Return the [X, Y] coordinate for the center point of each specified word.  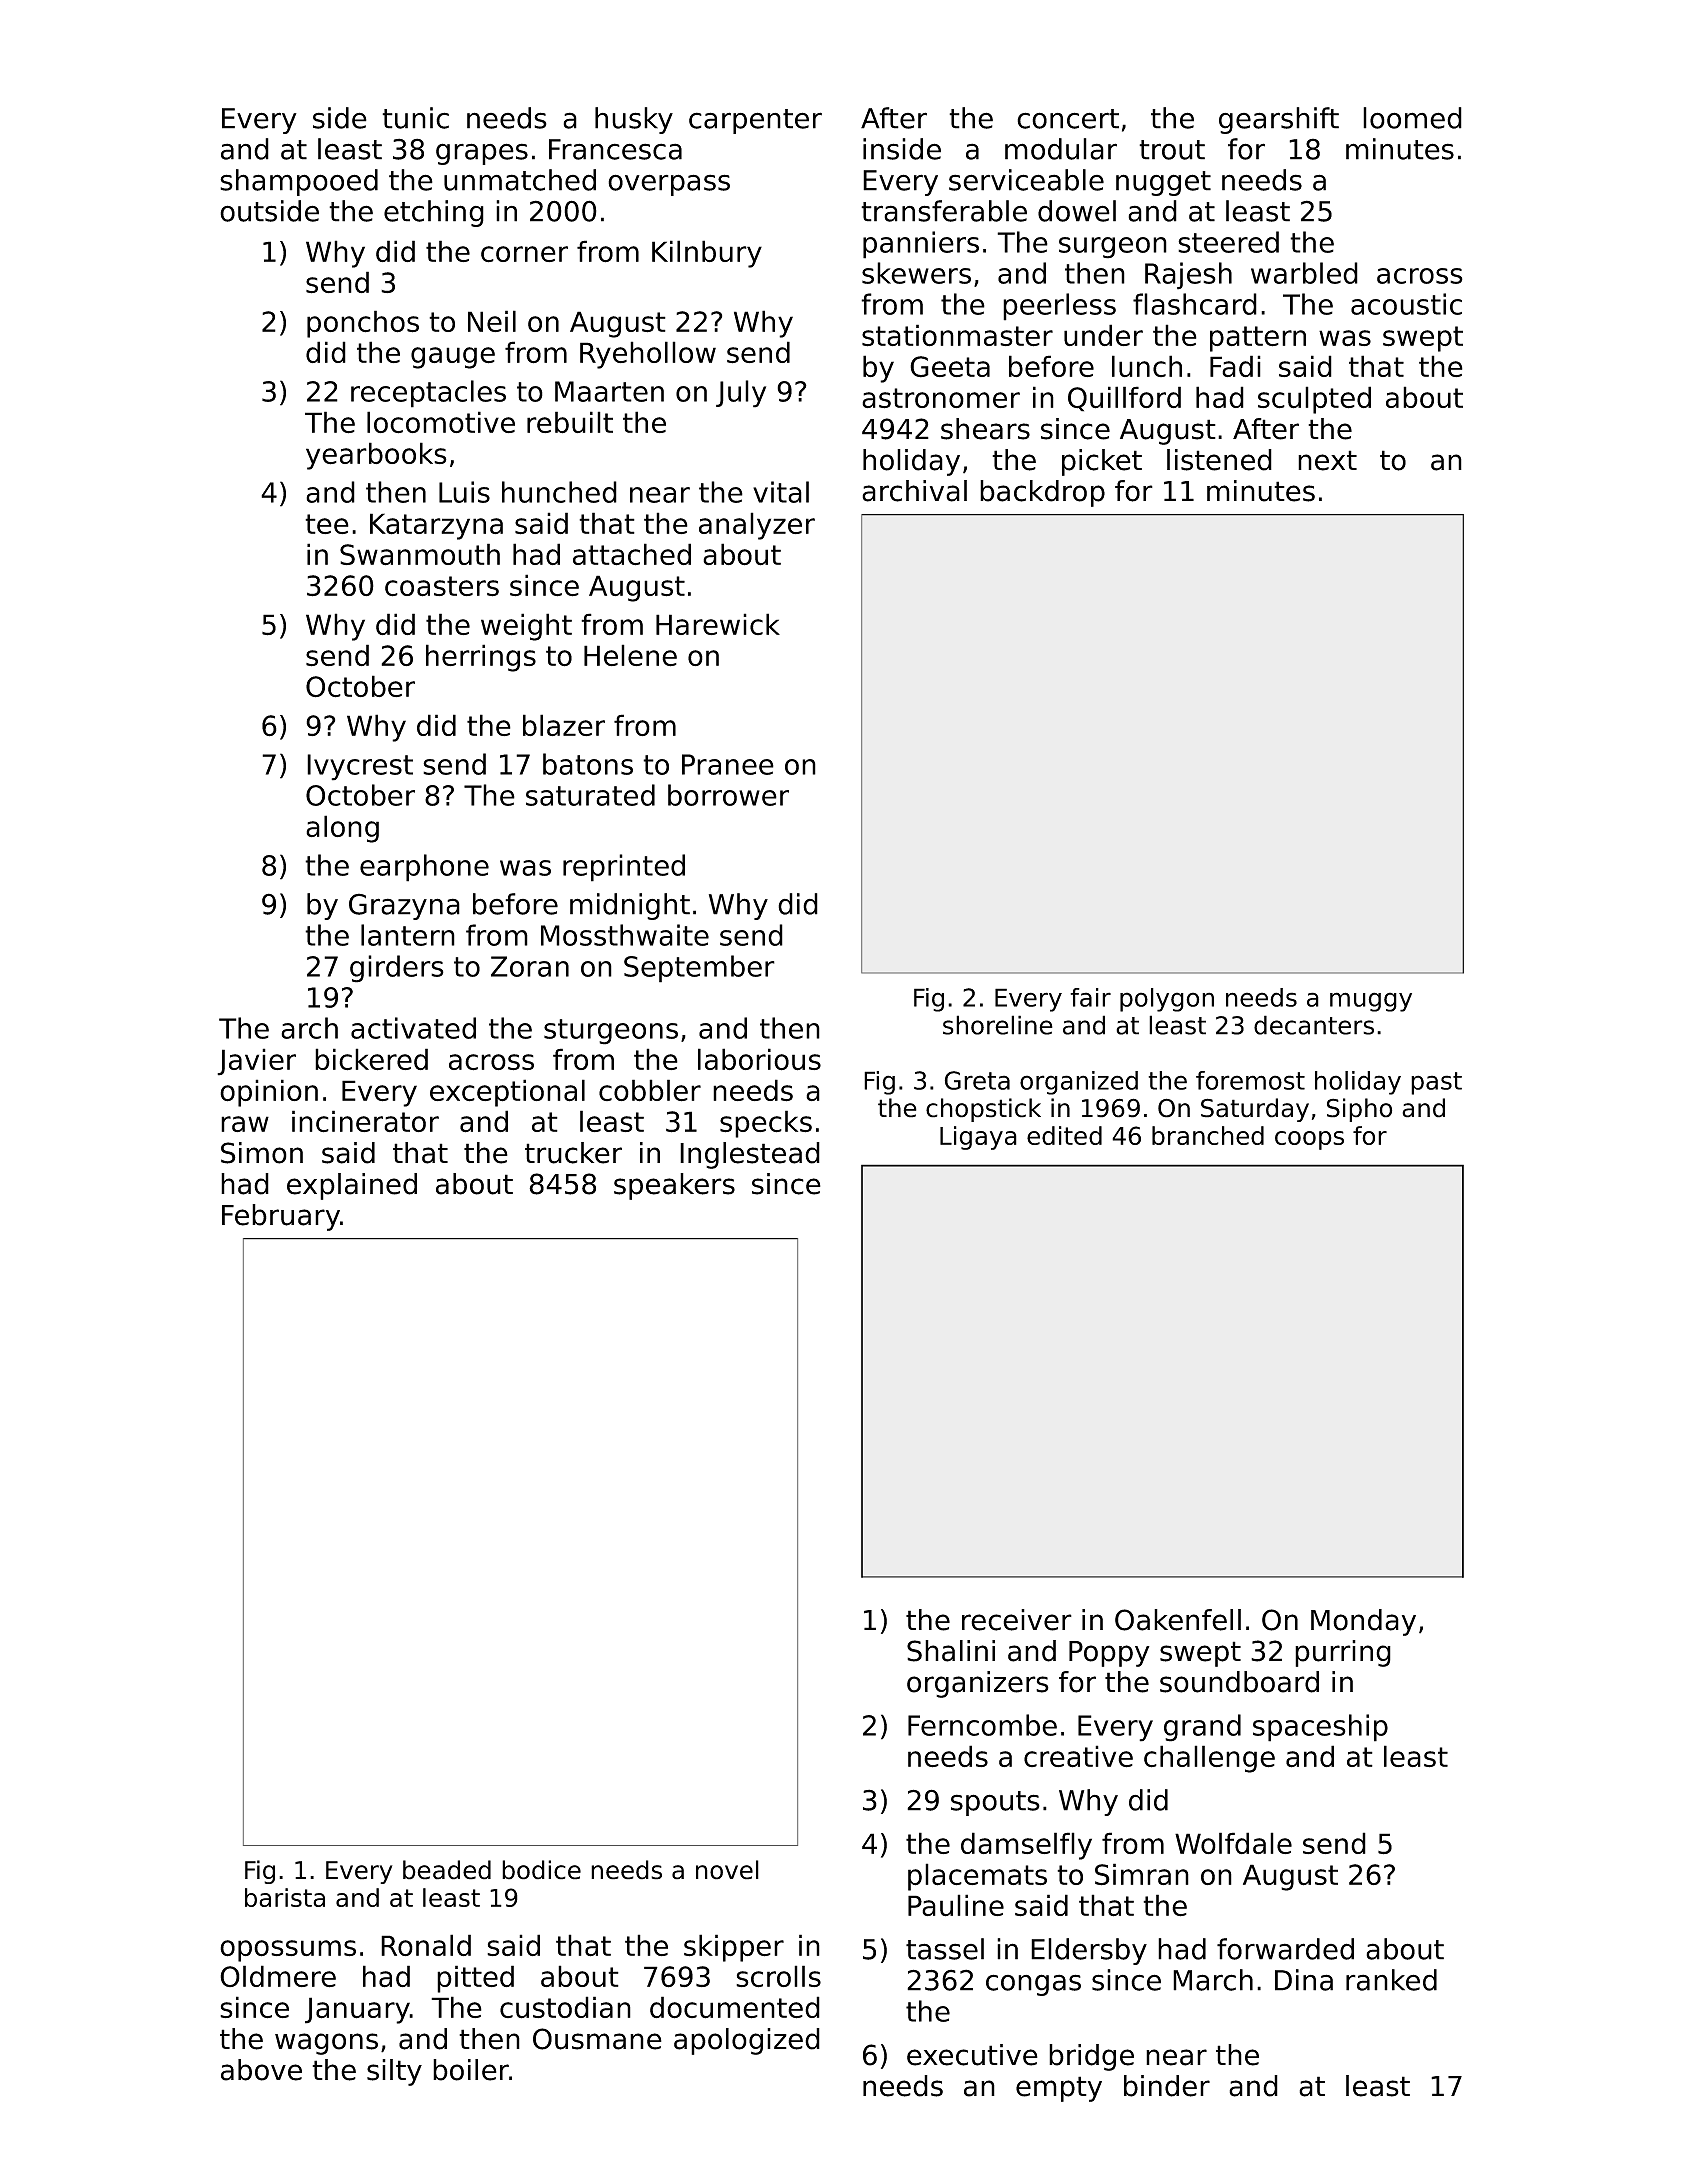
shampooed [299, 182]
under [1103, 335]
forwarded [1285, 1949]
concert [1068, 119]
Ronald [426, 1945]
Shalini [951, 1651]
